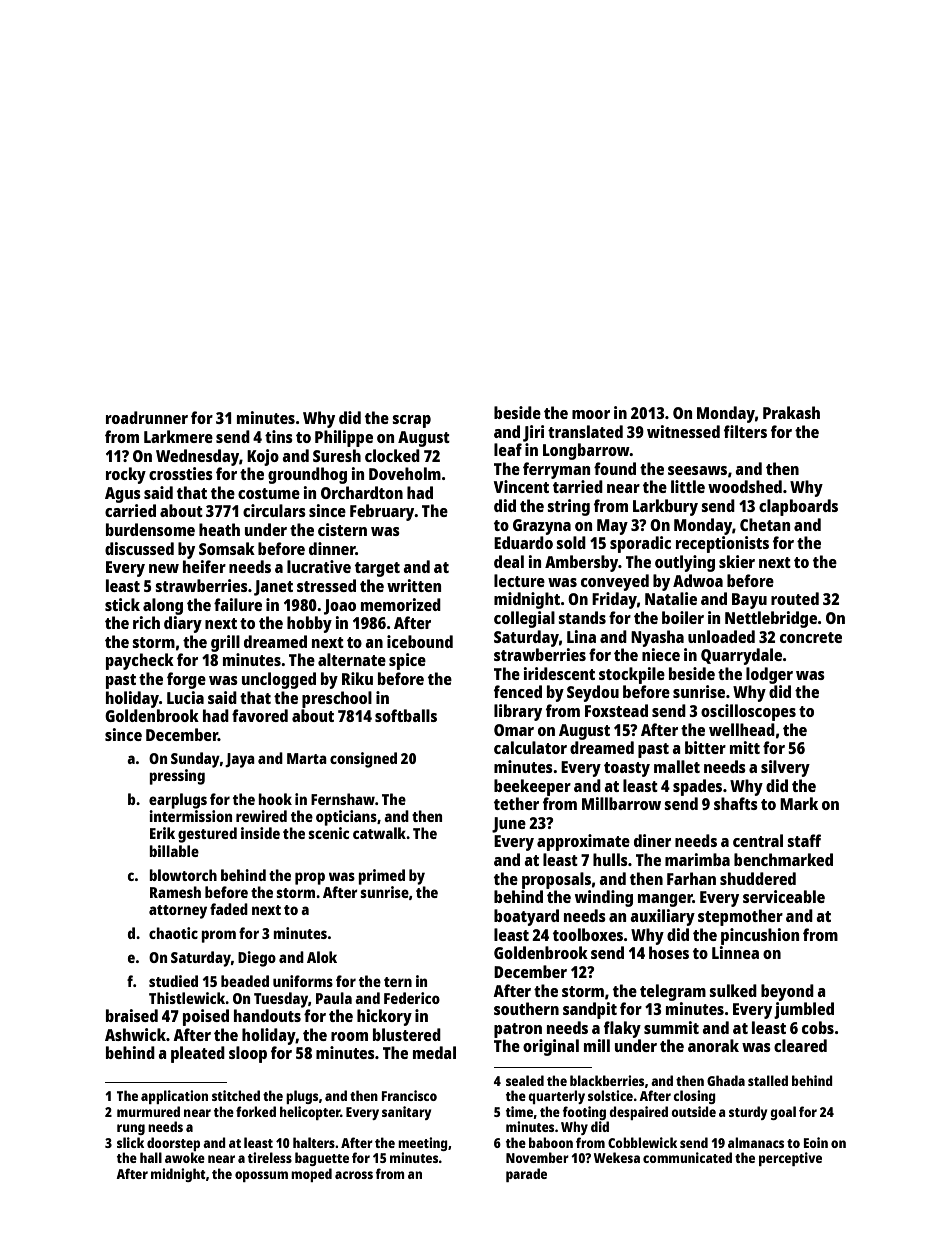  Describe the element at coordinates (163, 606) in the image. I see `along` at that location.
